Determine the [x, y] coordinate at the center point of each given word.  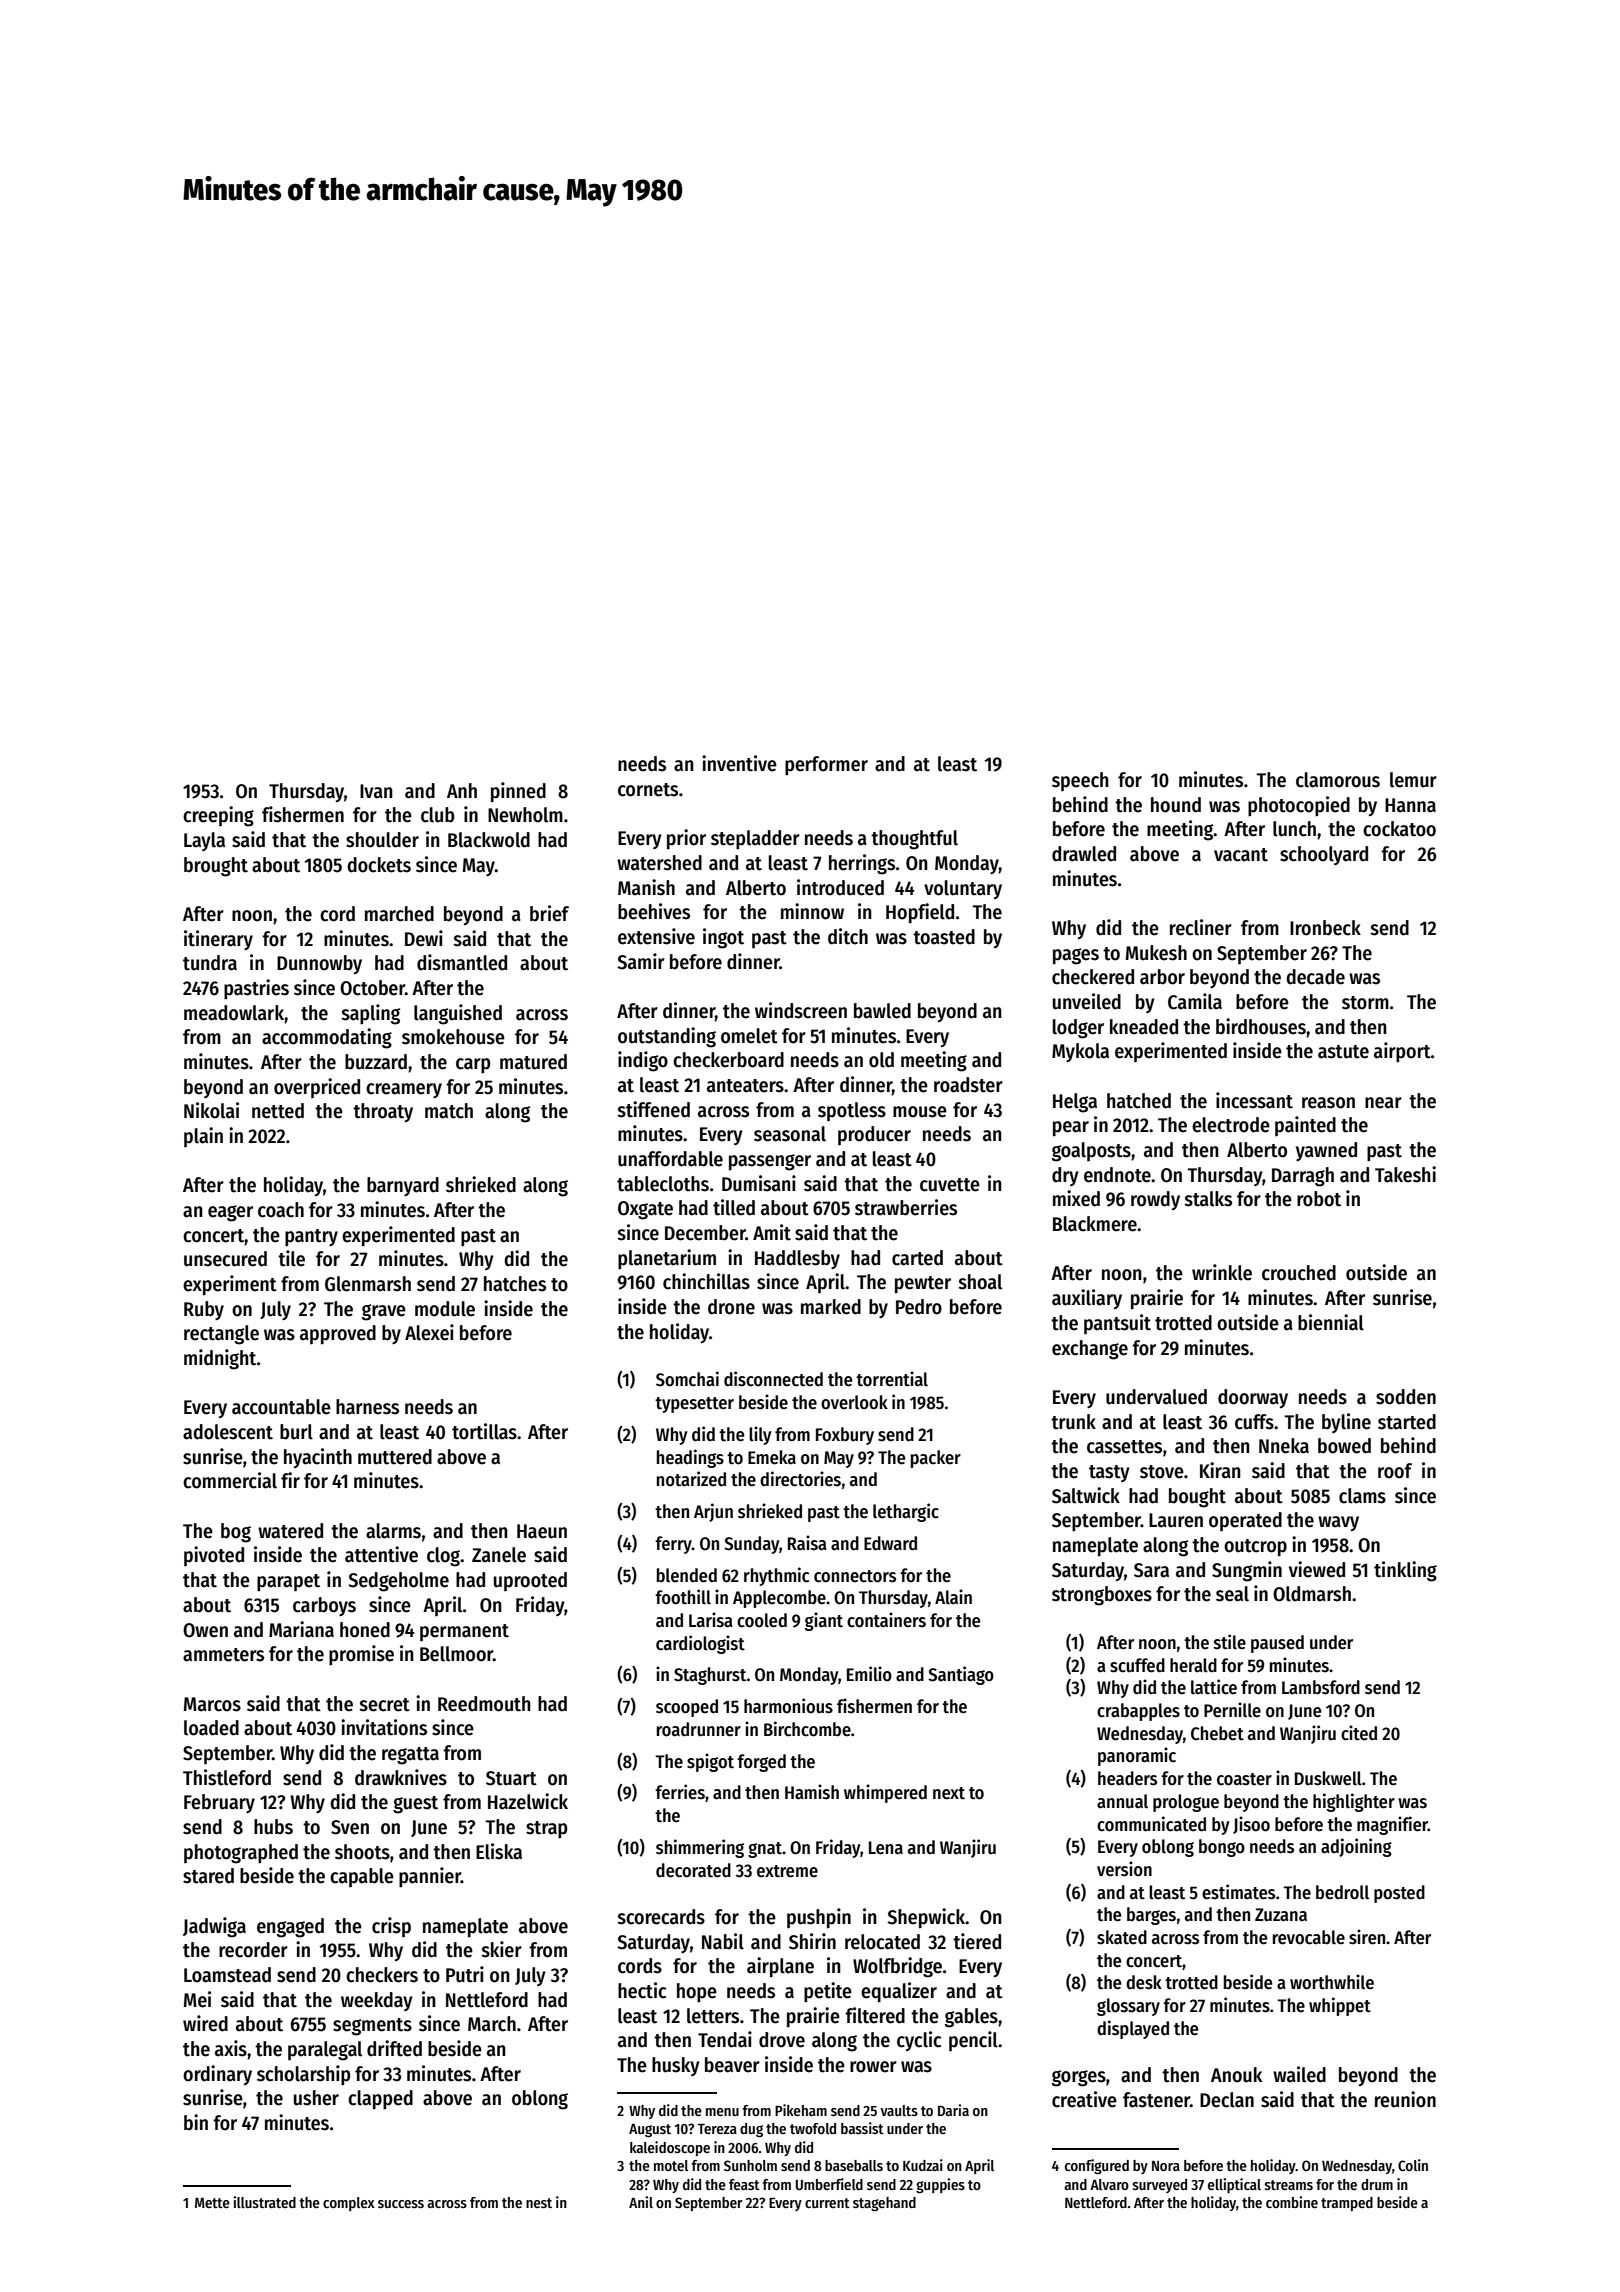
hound [1176, 805]
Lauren [1176, 1520]
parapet [288, 1583]
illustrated [264, 2202]
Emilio [869, 1674]
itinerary [218, 940]
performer [826, 766]
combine [1292, 2202]
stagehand [884, 2204]
